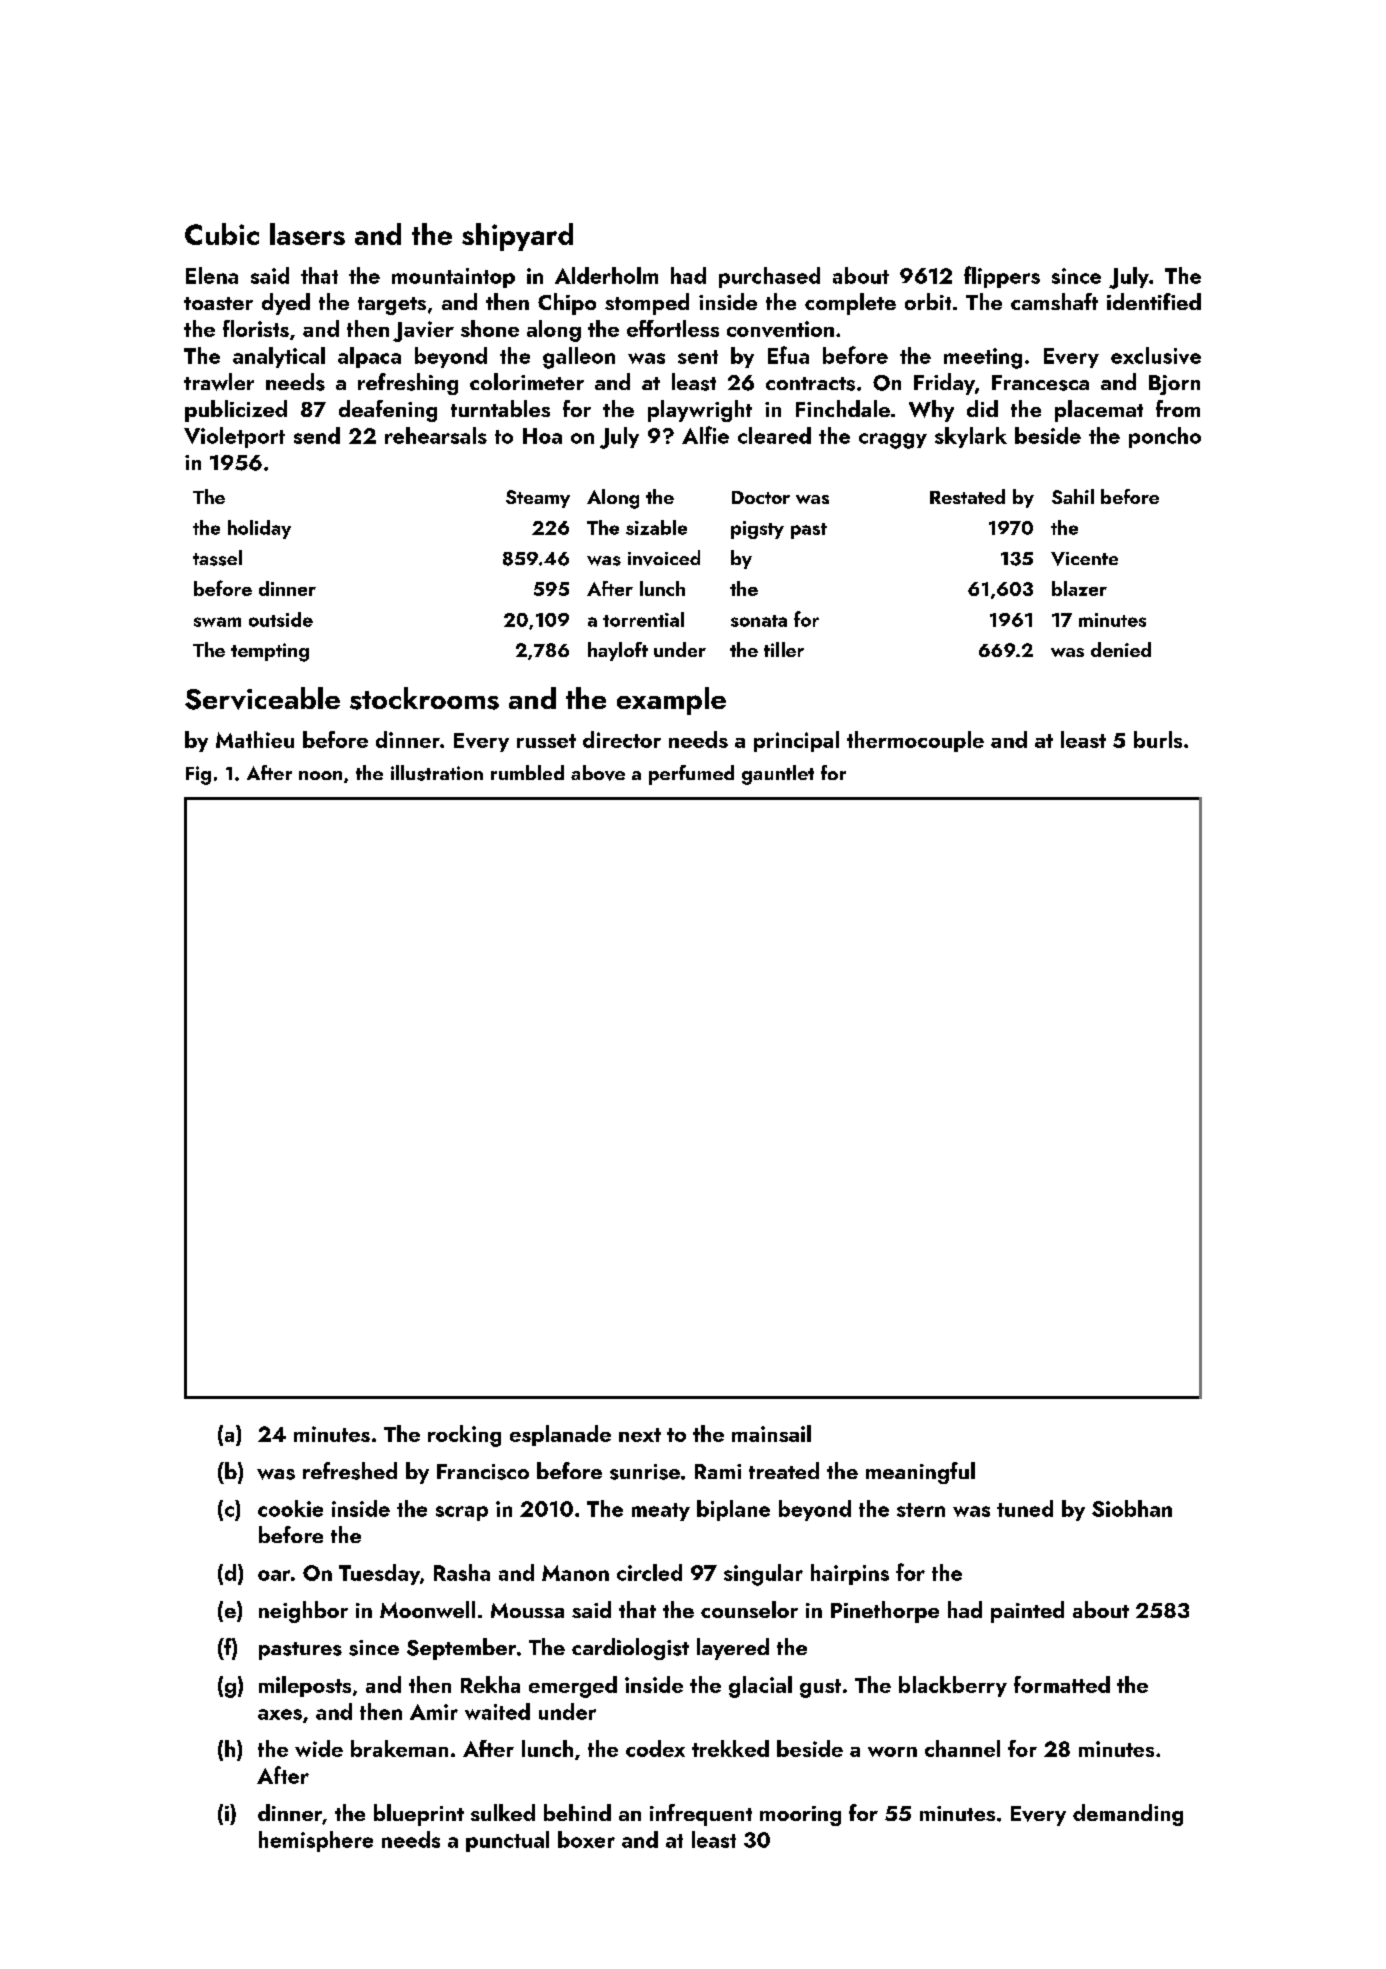 The image size is (1386, 1969). What do you see at coordinates (771, 1433) in the document?
I see `mainsail` at bounding box center [771, 1433].
